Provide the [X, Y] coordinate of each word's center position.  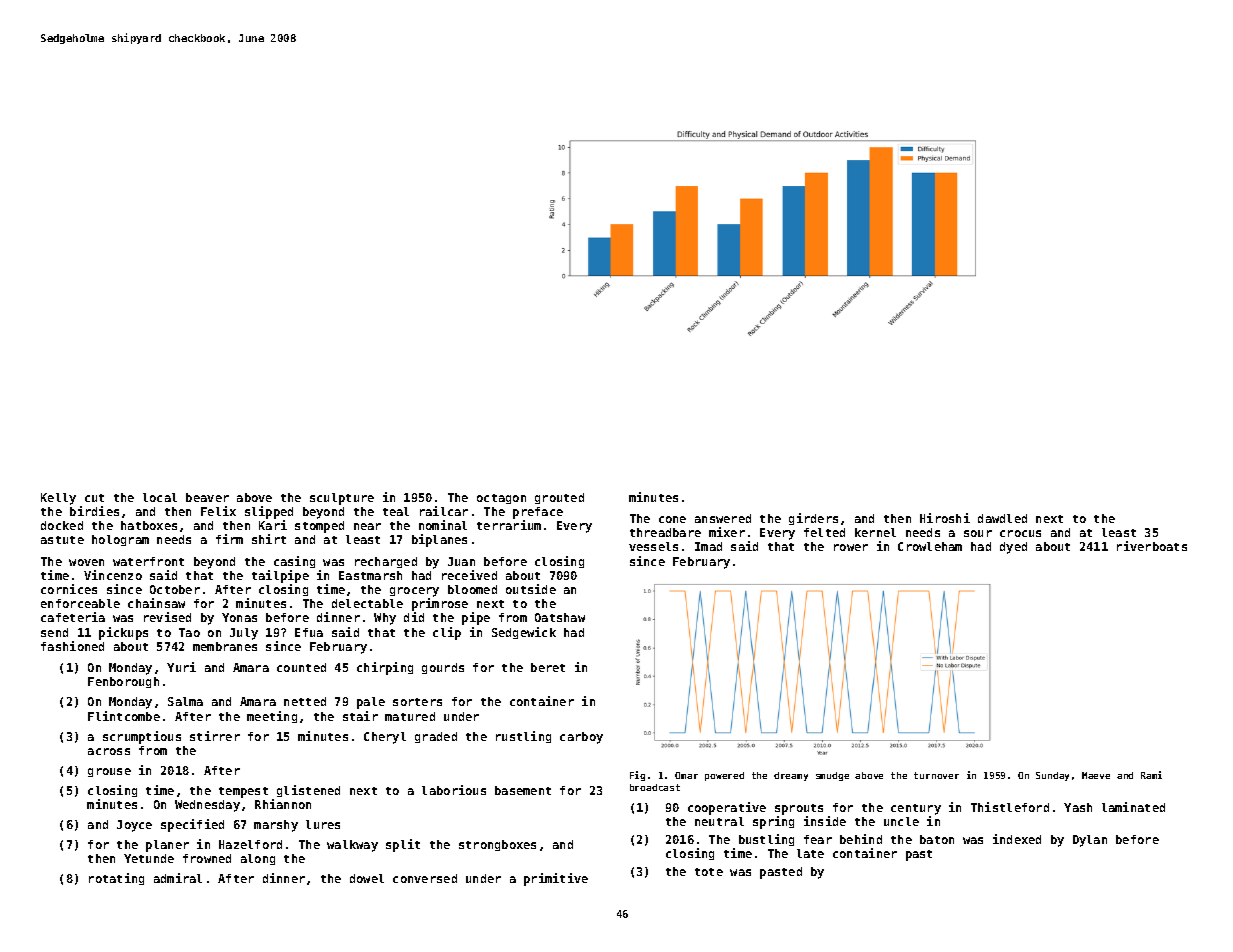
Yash [1078, 807]
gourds [443, 668]
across [109, 751]
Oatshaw [560, 617]
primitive [556, 879]
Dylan [1090, 841]
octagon [501, 499]
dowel [367, 878]
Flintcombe [124, 716]
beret [548, 667]
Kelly [58, 499]
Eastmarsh [370, 575]
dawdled [1002, 518]
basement [523, 790]
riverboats [1152, 546]
